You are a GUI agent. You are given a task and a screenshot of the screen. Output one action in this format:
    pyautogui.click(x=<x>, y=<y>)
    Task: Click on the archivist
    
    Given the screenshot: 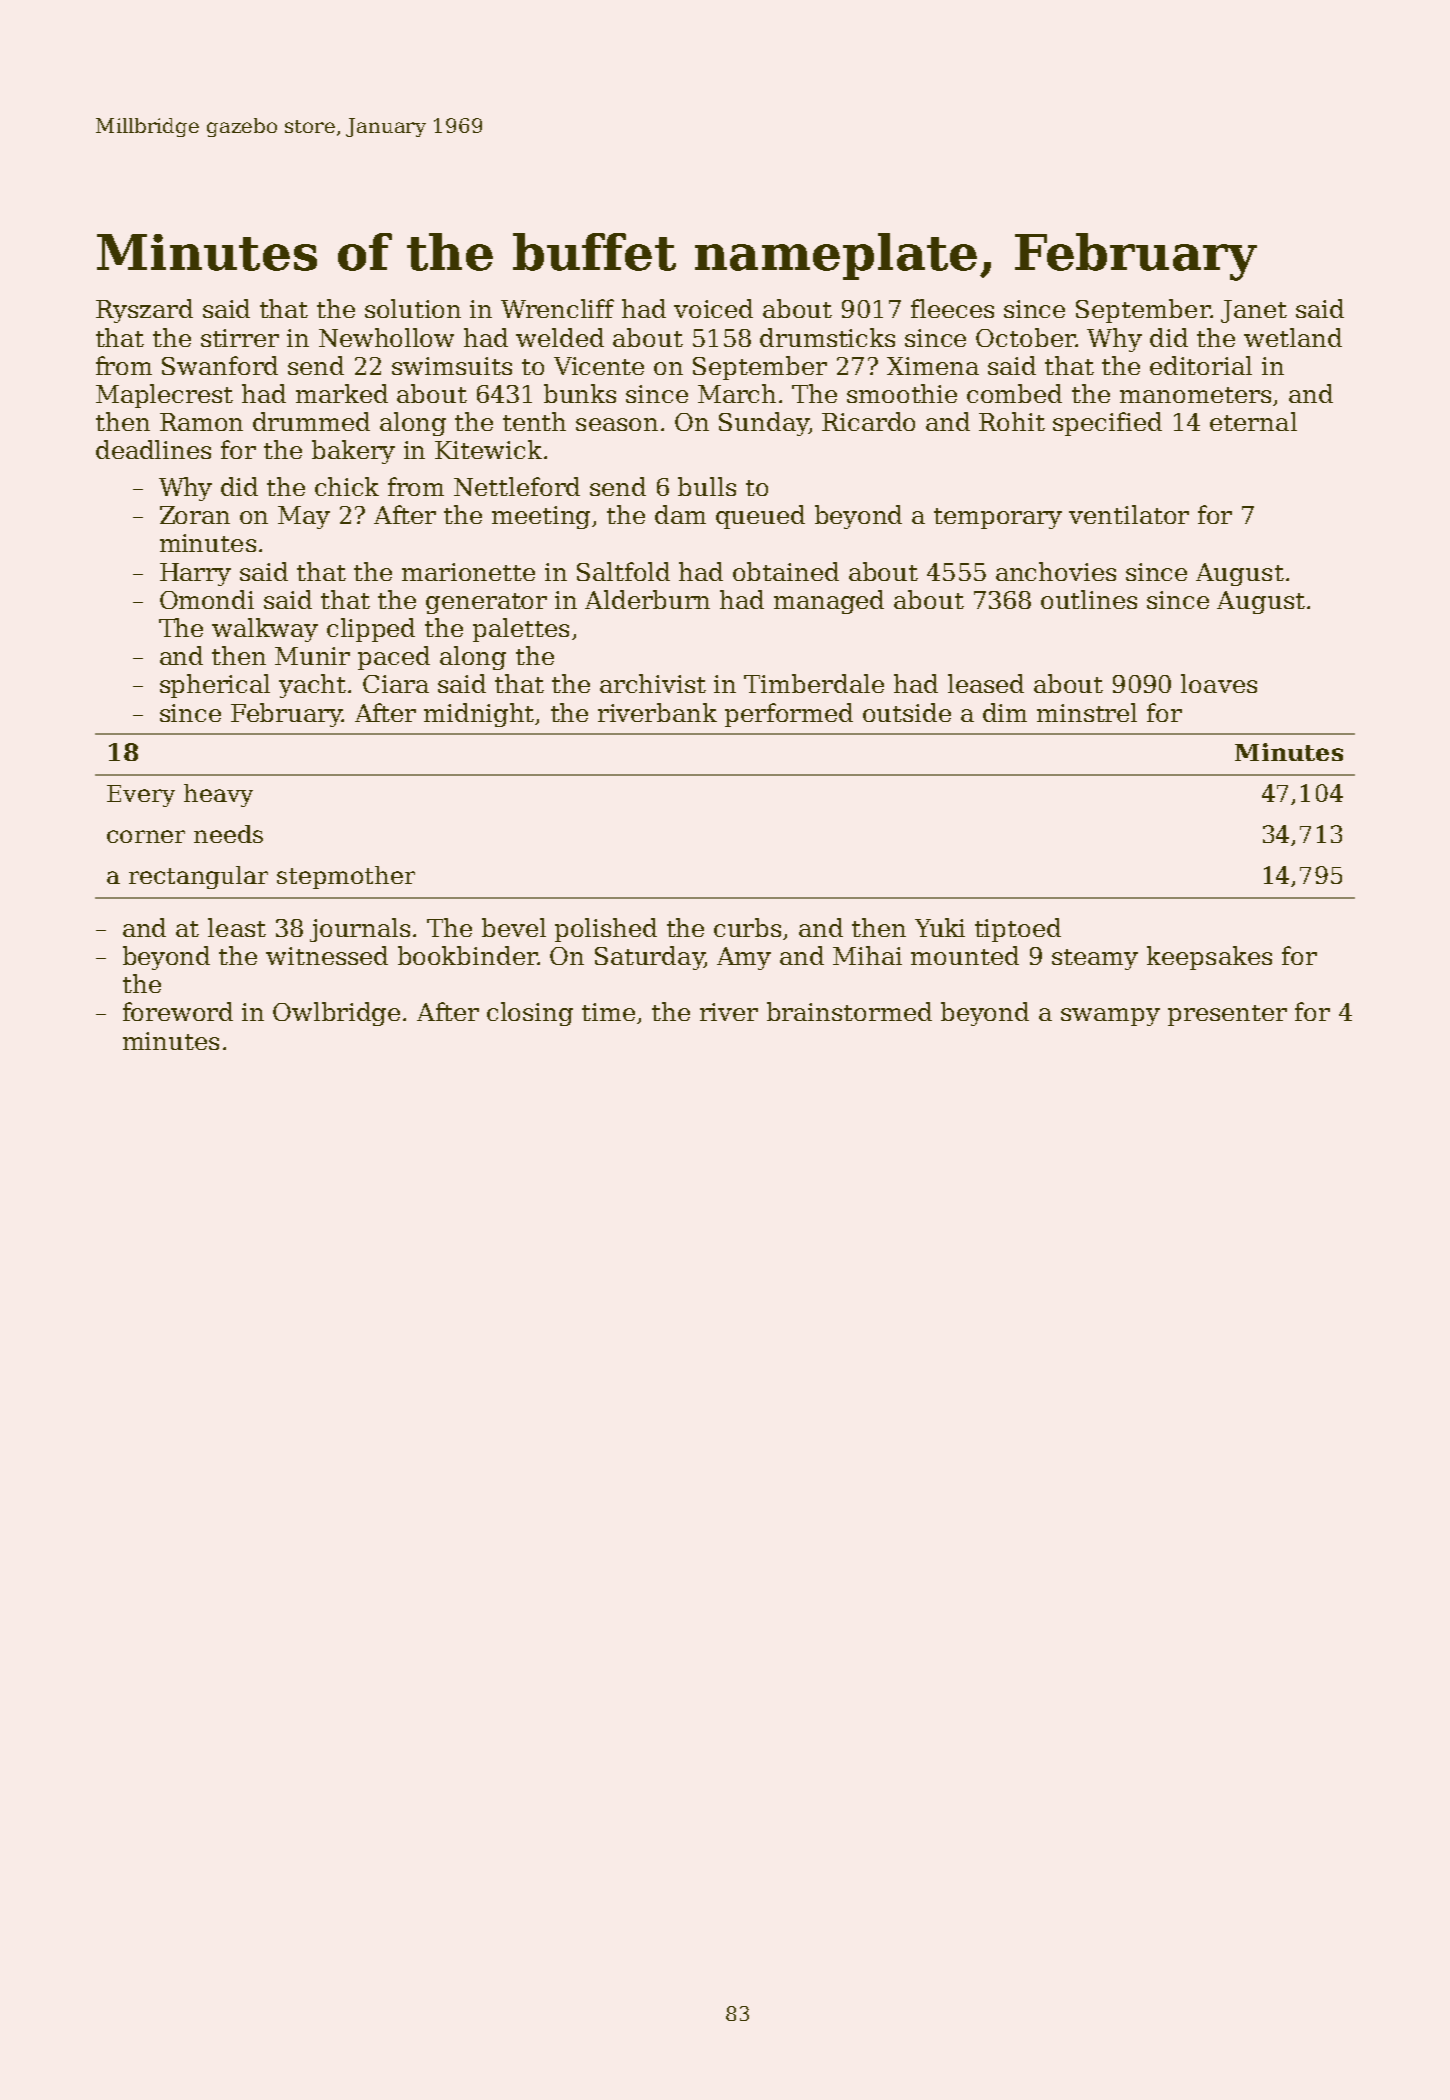 What is the action you would take?
    pyautogui.click(x=653, y=683)
